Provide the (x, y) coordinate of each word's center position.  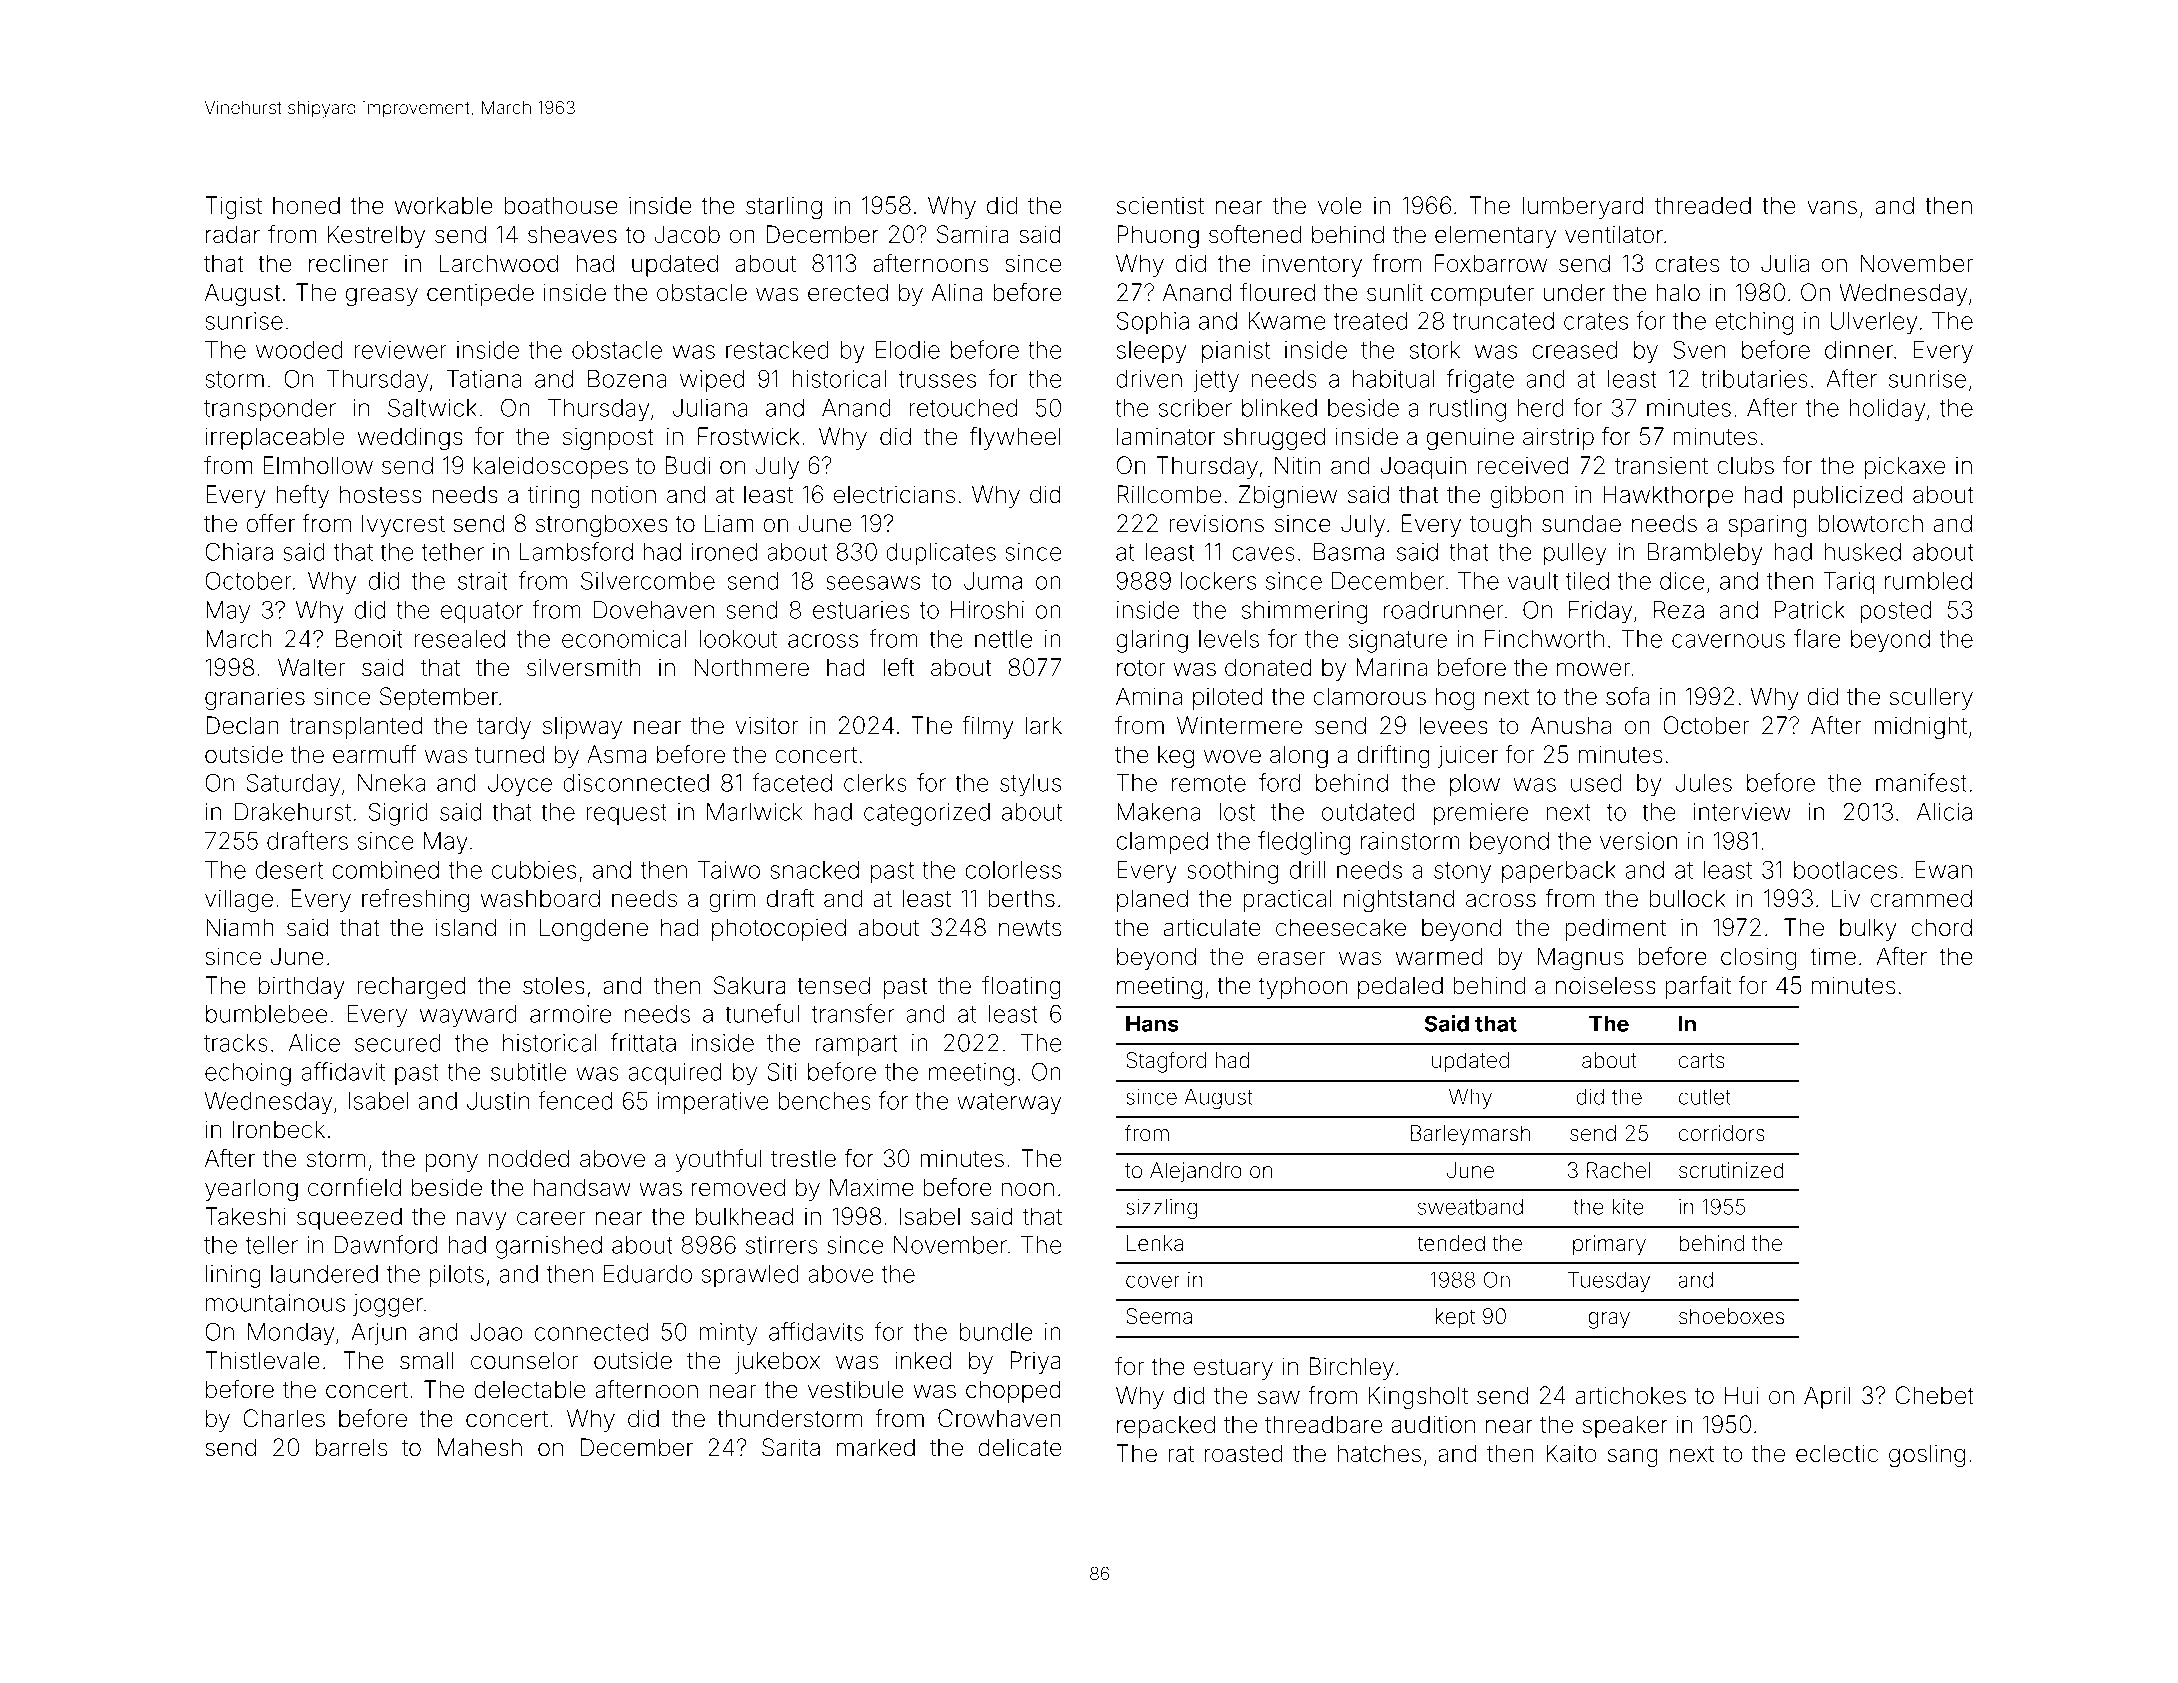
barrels (351, 1447)
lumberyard (1583, 207)
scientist (1160, 205)
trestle (803, 1158)
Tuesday (1609, 1281)
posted (1896, 612)
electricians (894, 494)
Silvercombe (648, 581)
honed (306, 205)
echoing (248, 1074)
